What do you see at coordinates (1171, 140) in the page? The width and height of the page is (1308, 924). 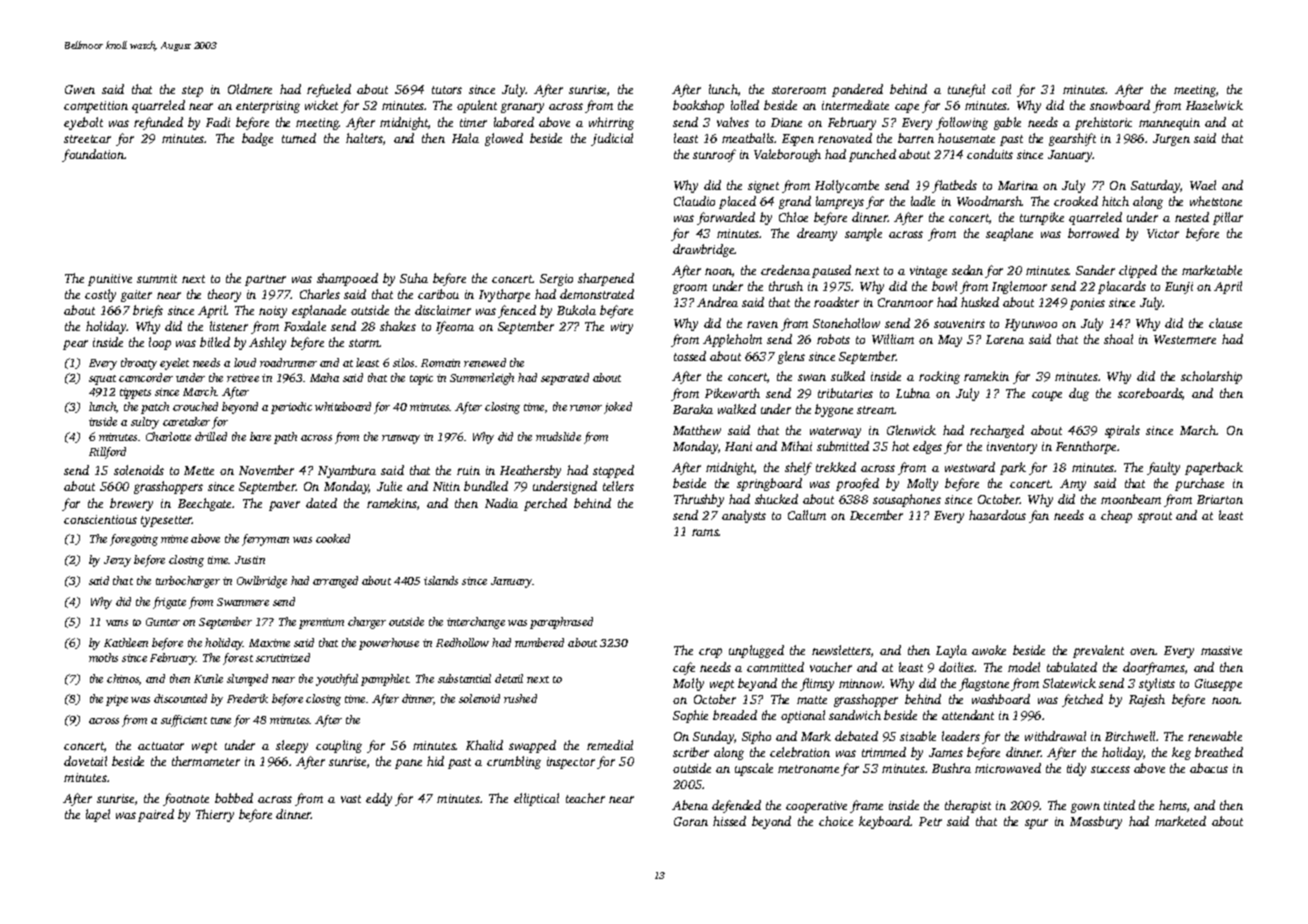 I see `Jurgen` at bounding box center [1171, 140].
